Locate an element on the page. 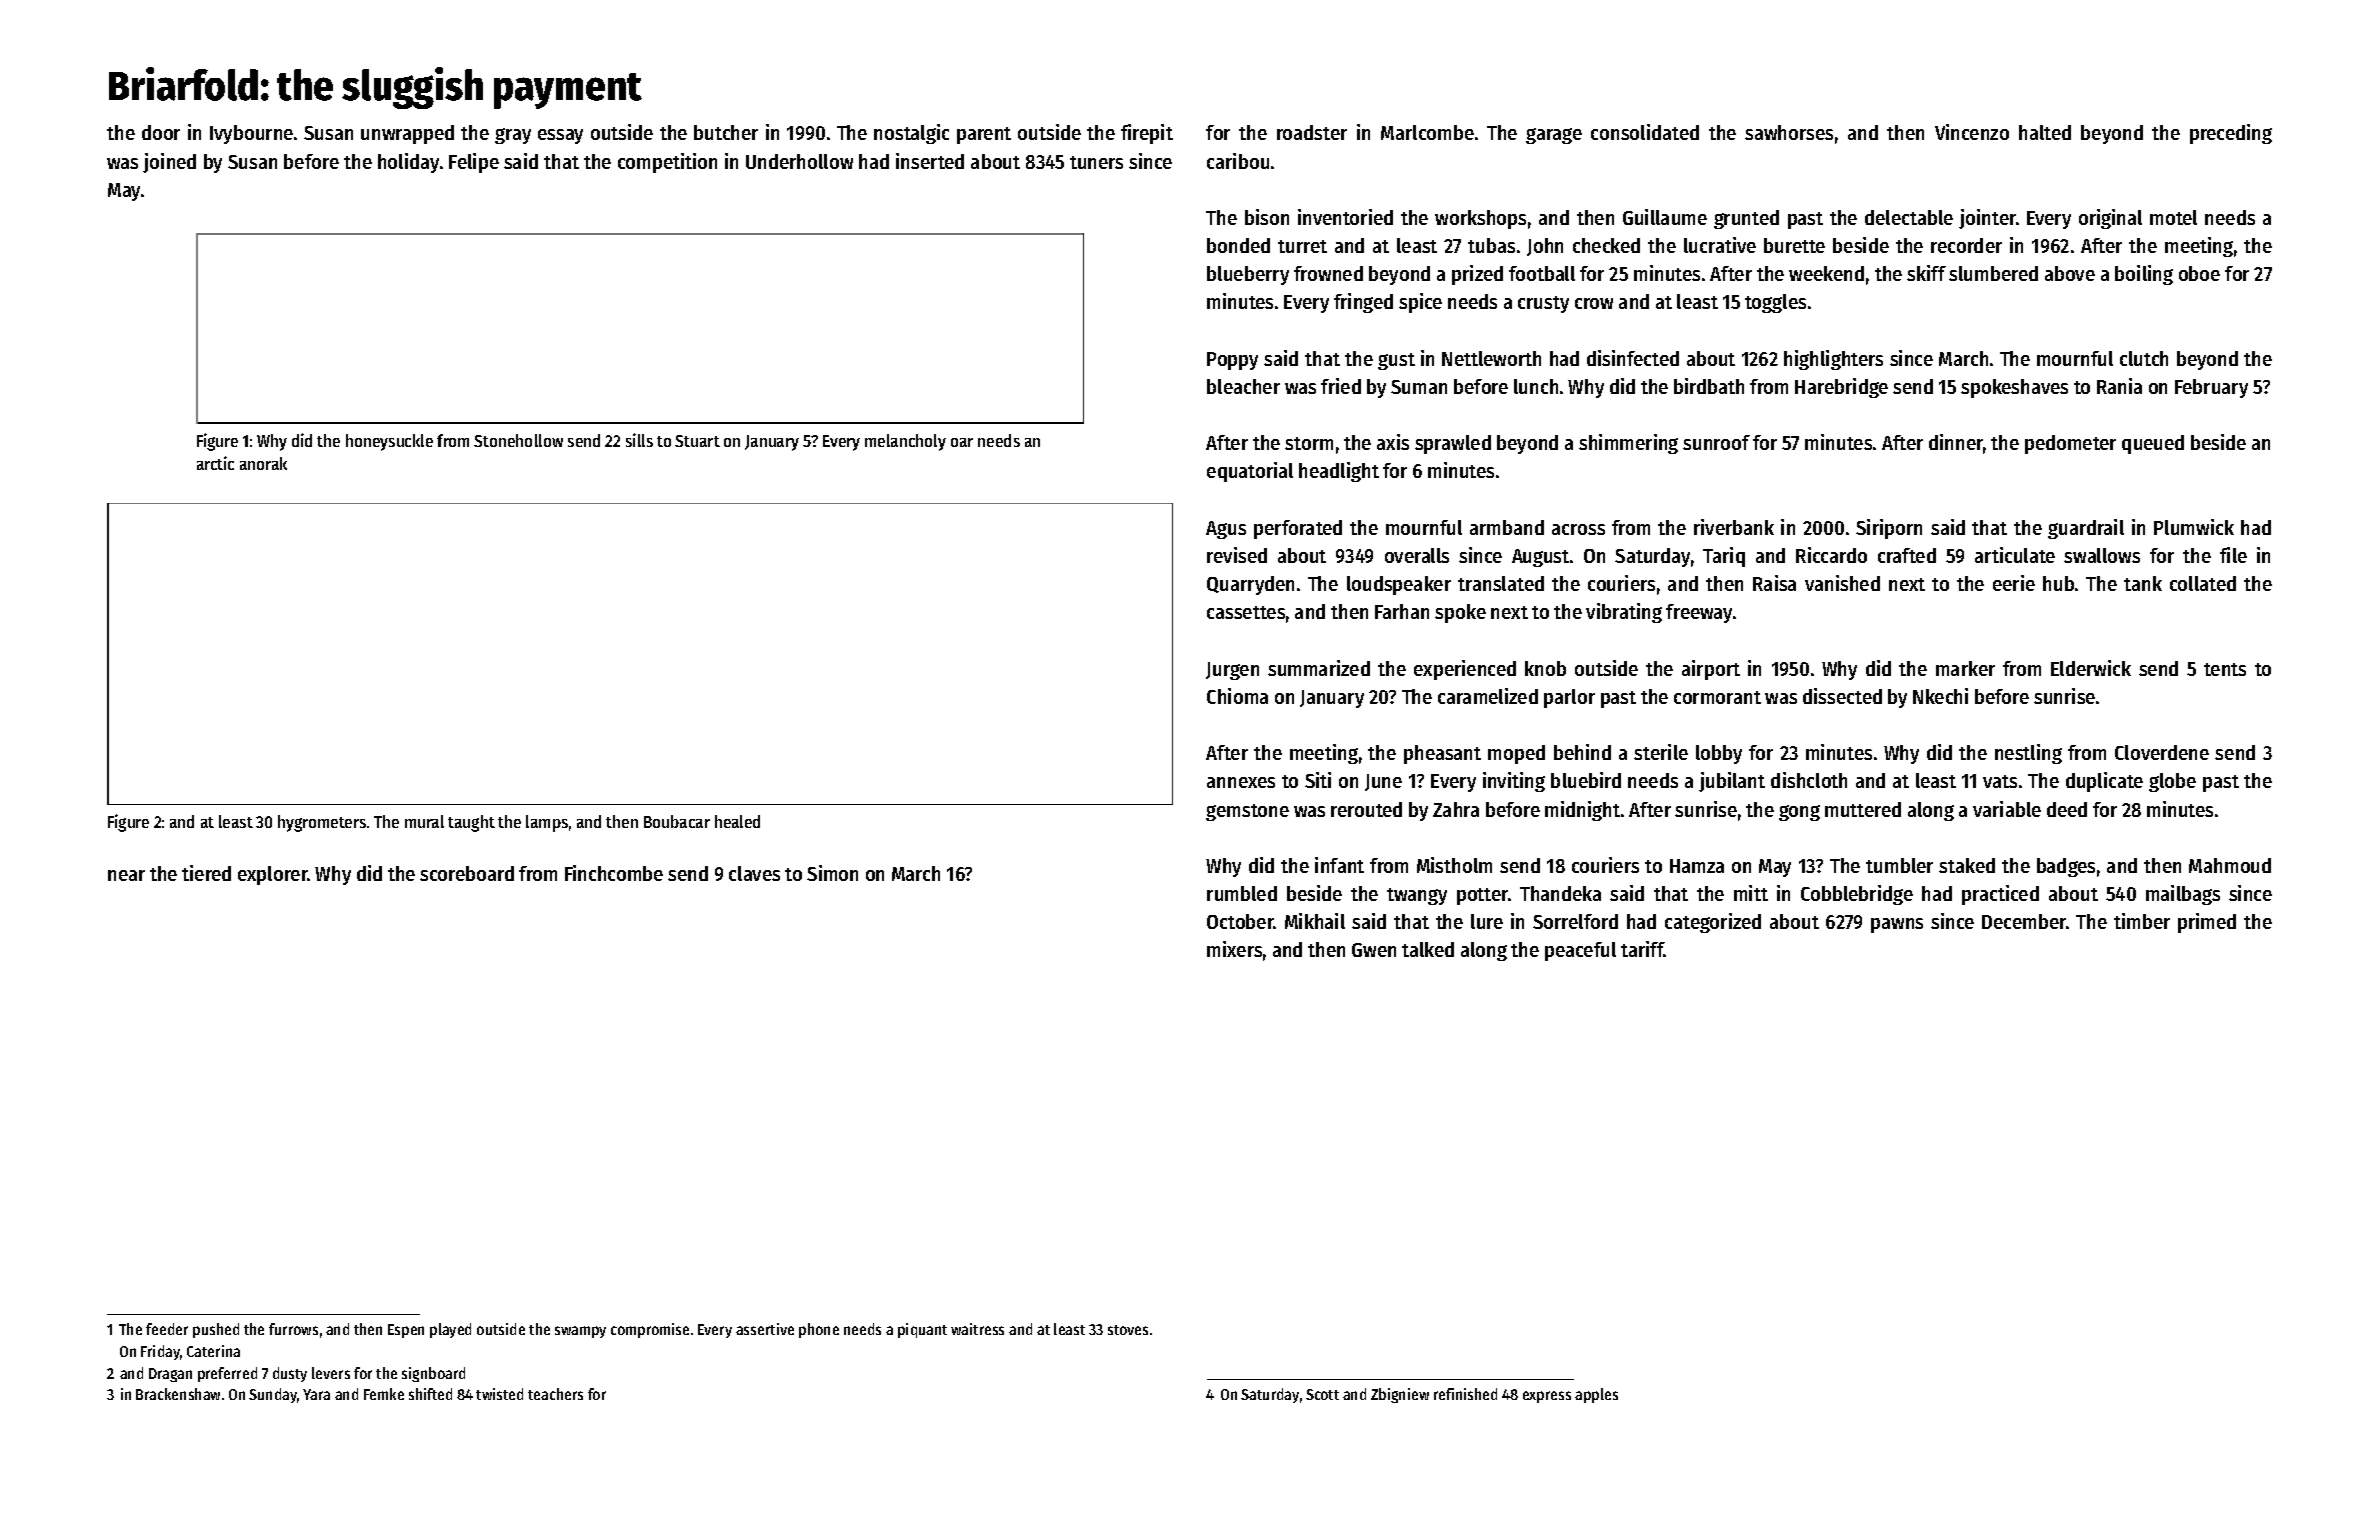  melancholy is located at coordinates (905, 442).
